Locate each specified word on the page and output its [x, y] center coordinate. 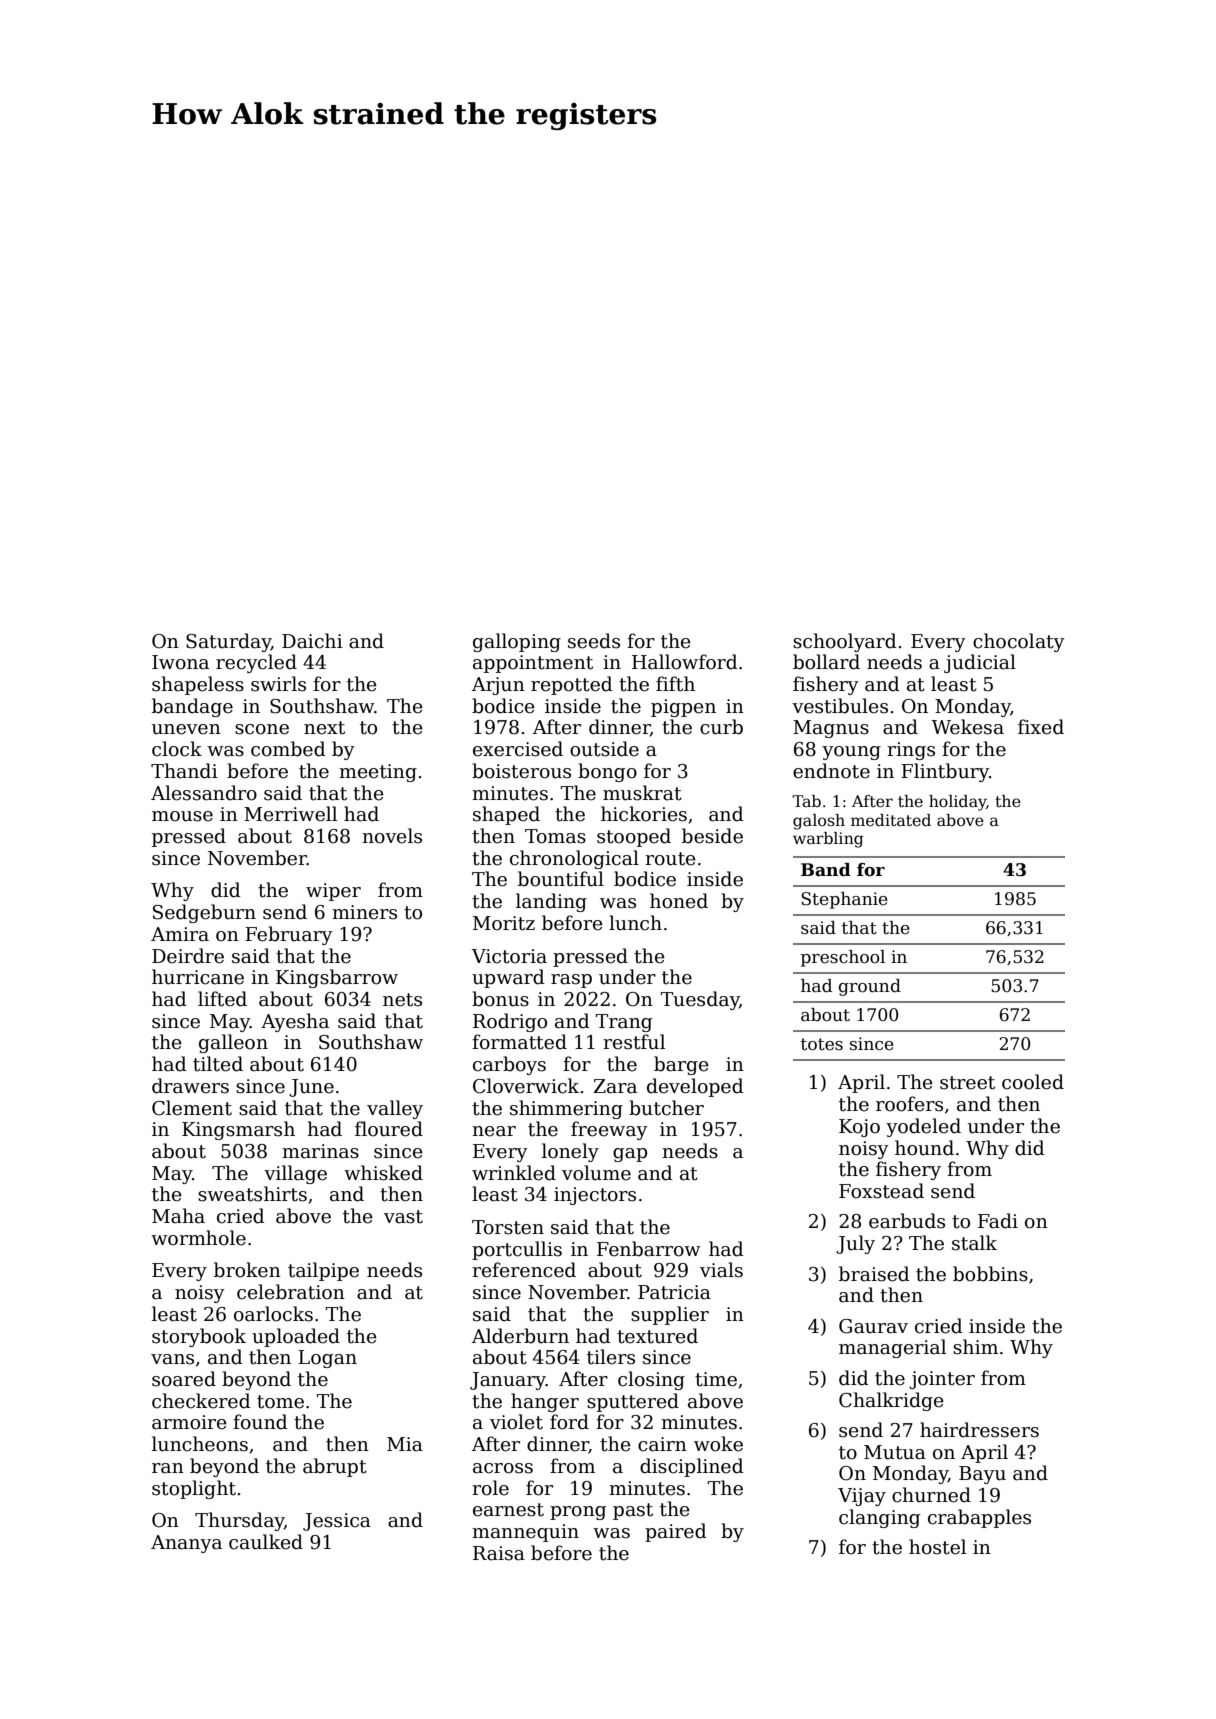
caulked [266, 1542]
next [324, 728]
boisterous [521, 771]
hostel [937, 1547]
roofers [909, 1104]
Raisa [499, 1553]
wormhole [198, 1238]
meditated [891, 820]
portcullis [517, 1250]
